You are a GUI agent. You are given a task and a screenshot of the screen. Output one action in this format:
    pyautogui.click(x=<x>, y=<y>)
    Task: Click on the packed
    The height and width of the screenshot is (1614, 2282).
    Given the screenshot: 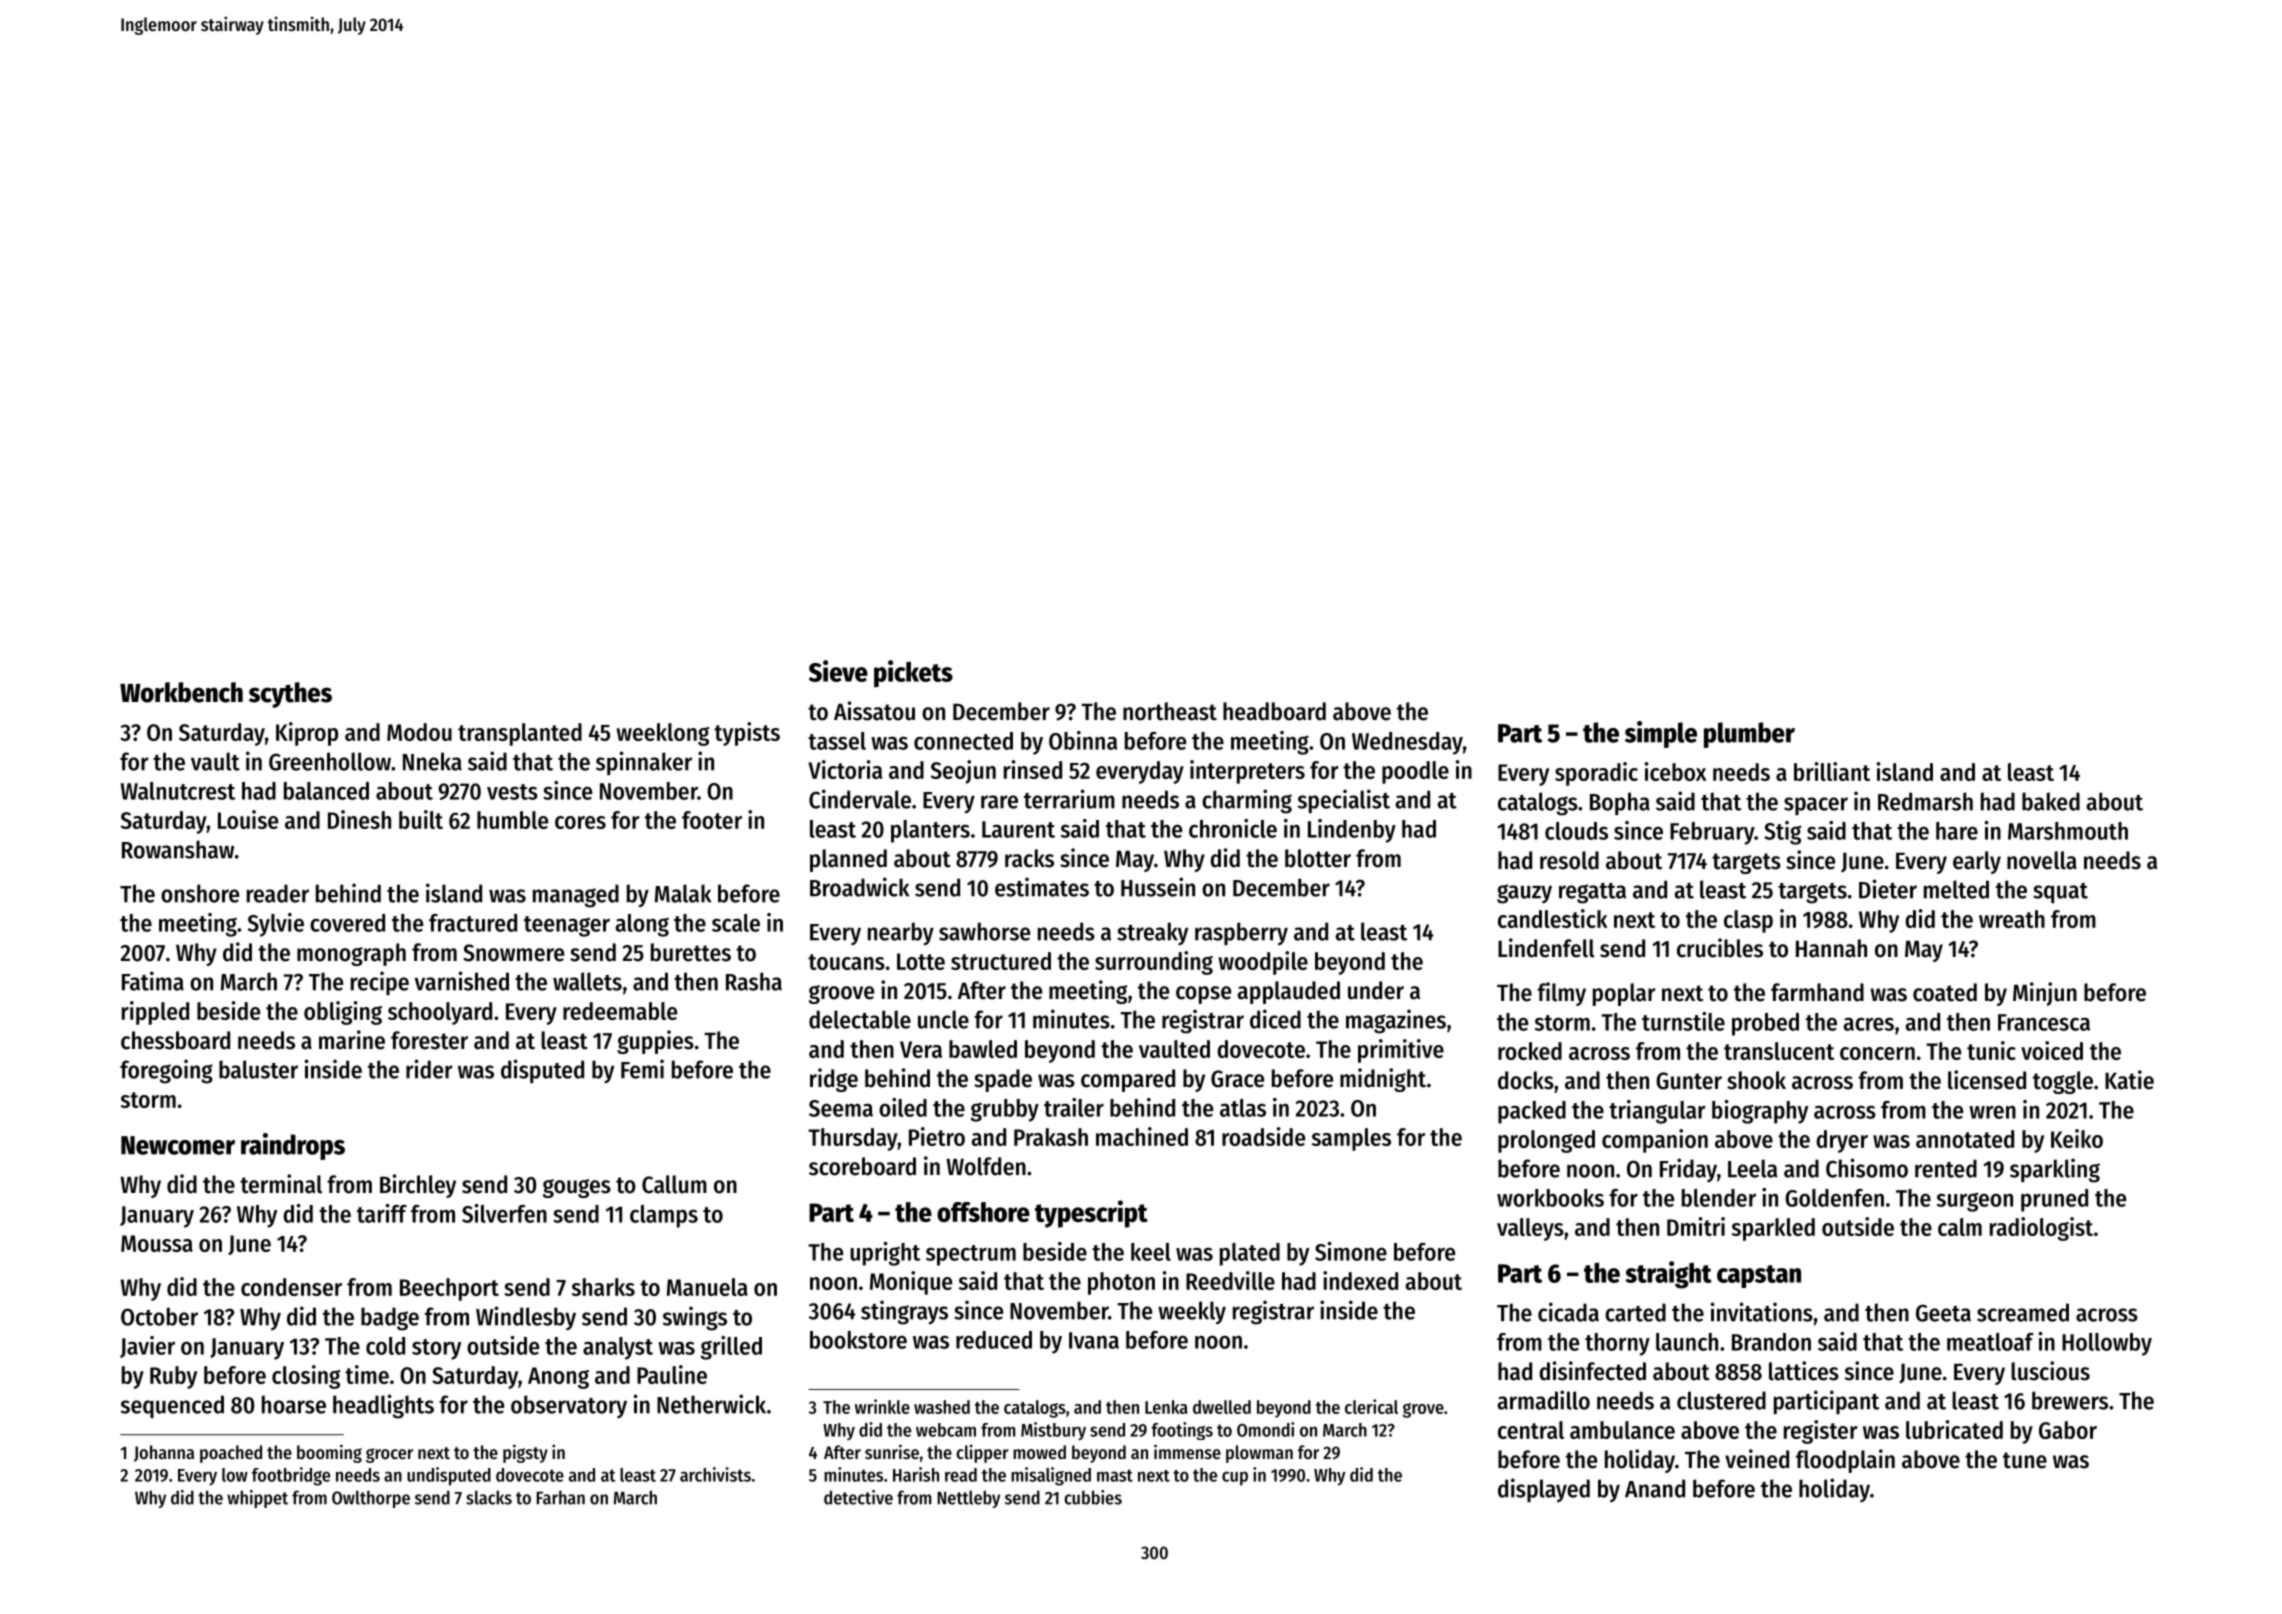 What is the action you would take?
    pyautogui.click(x=1532, y=1112)
